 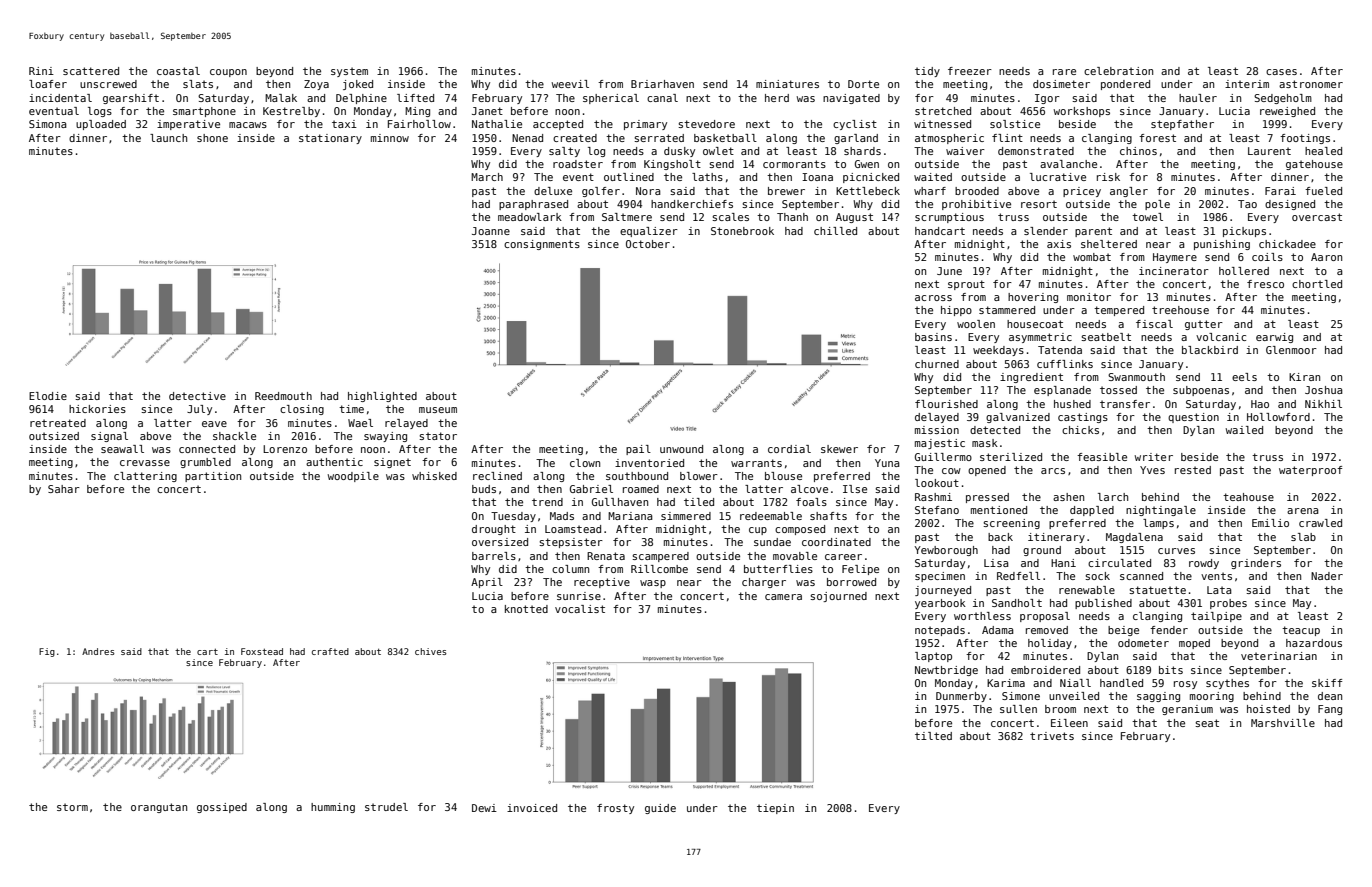 I want to click on Joanne, so click(x=491, y=231).
